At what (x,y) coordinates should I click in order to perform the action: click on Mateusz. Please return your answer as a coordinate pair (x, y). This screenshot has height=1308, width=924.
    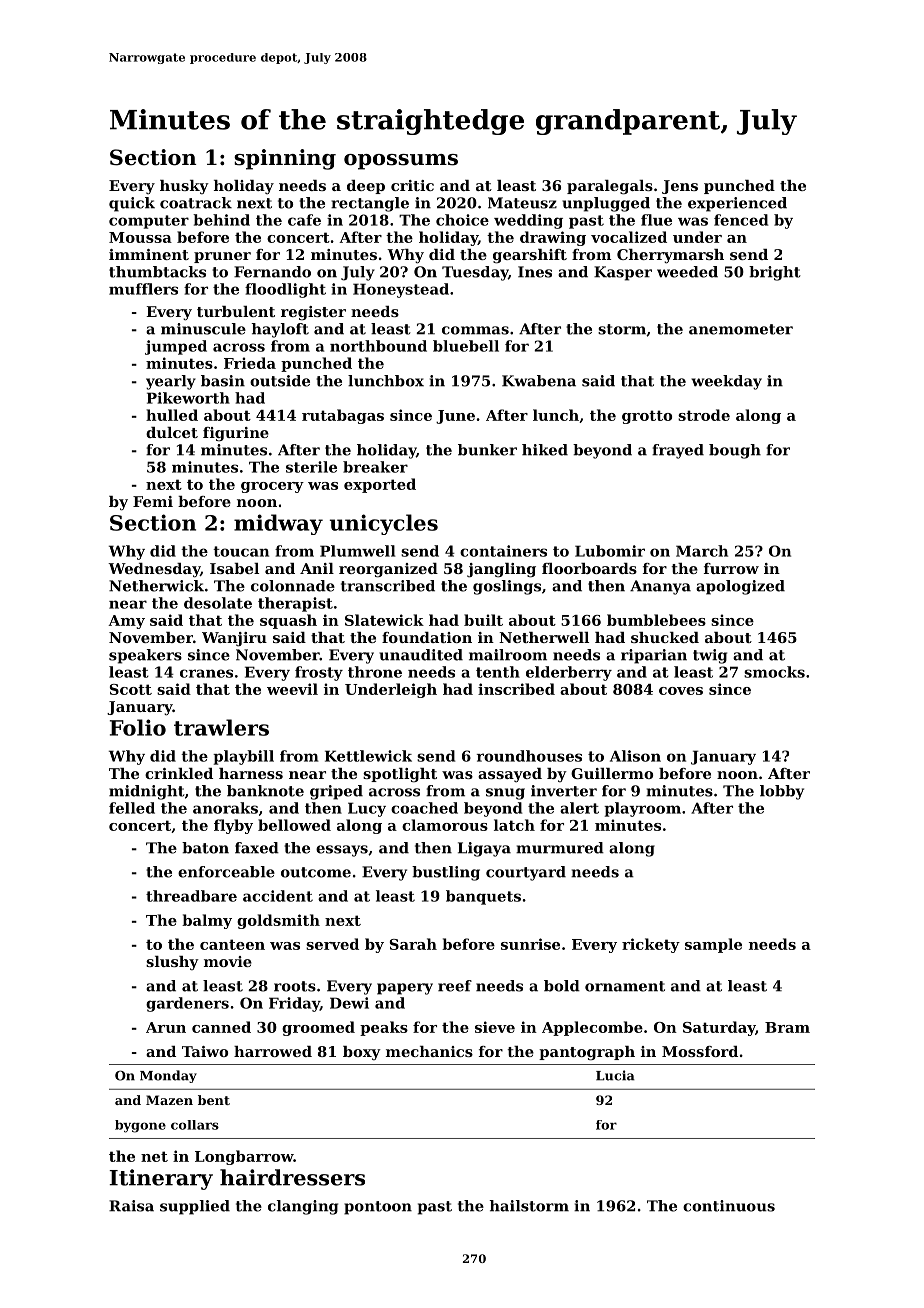
    Looking at the image, I should click on (522, 203).
